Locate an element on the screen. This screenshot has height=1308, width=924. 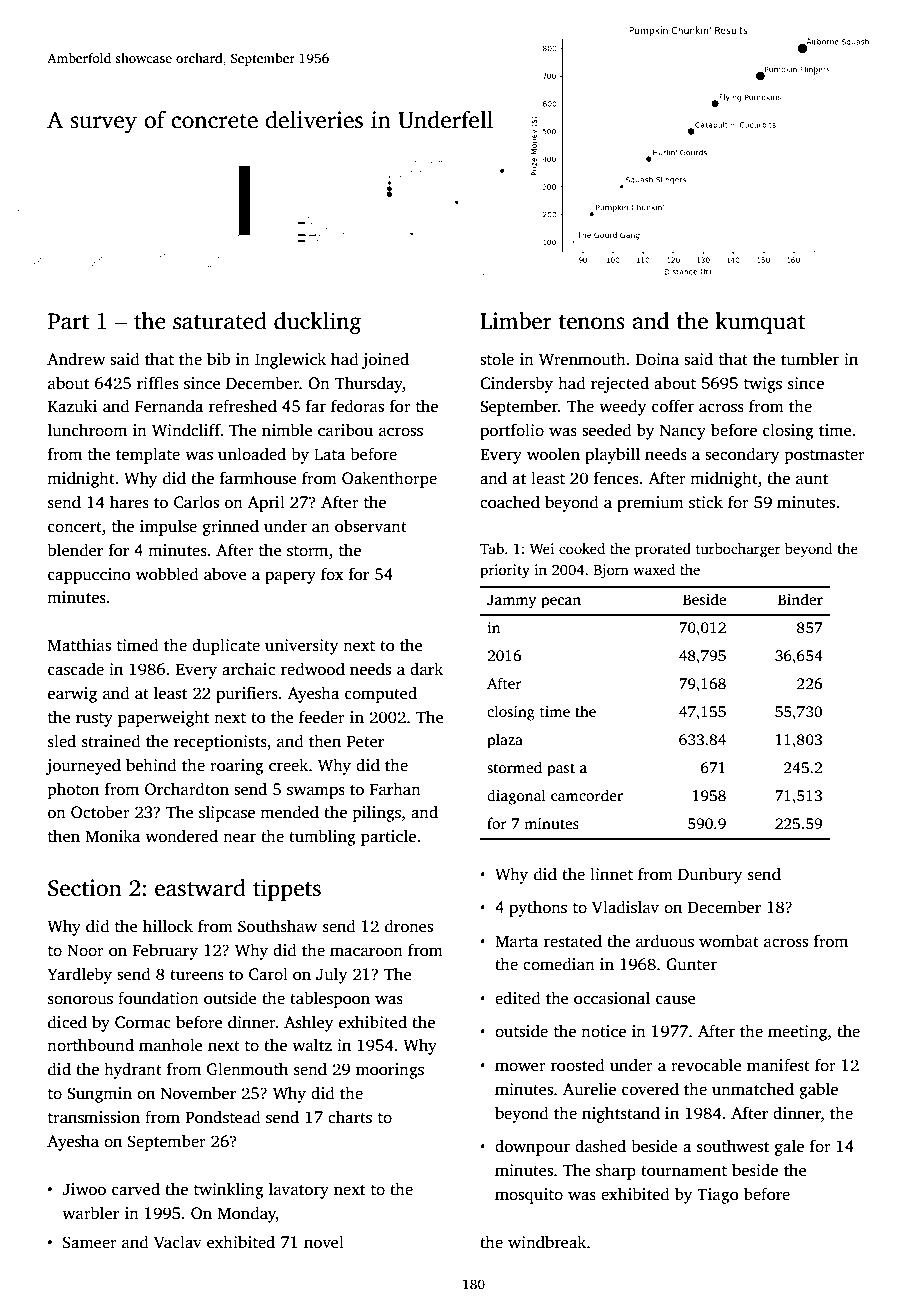
diagonal is located at coordinates (516, 797).
